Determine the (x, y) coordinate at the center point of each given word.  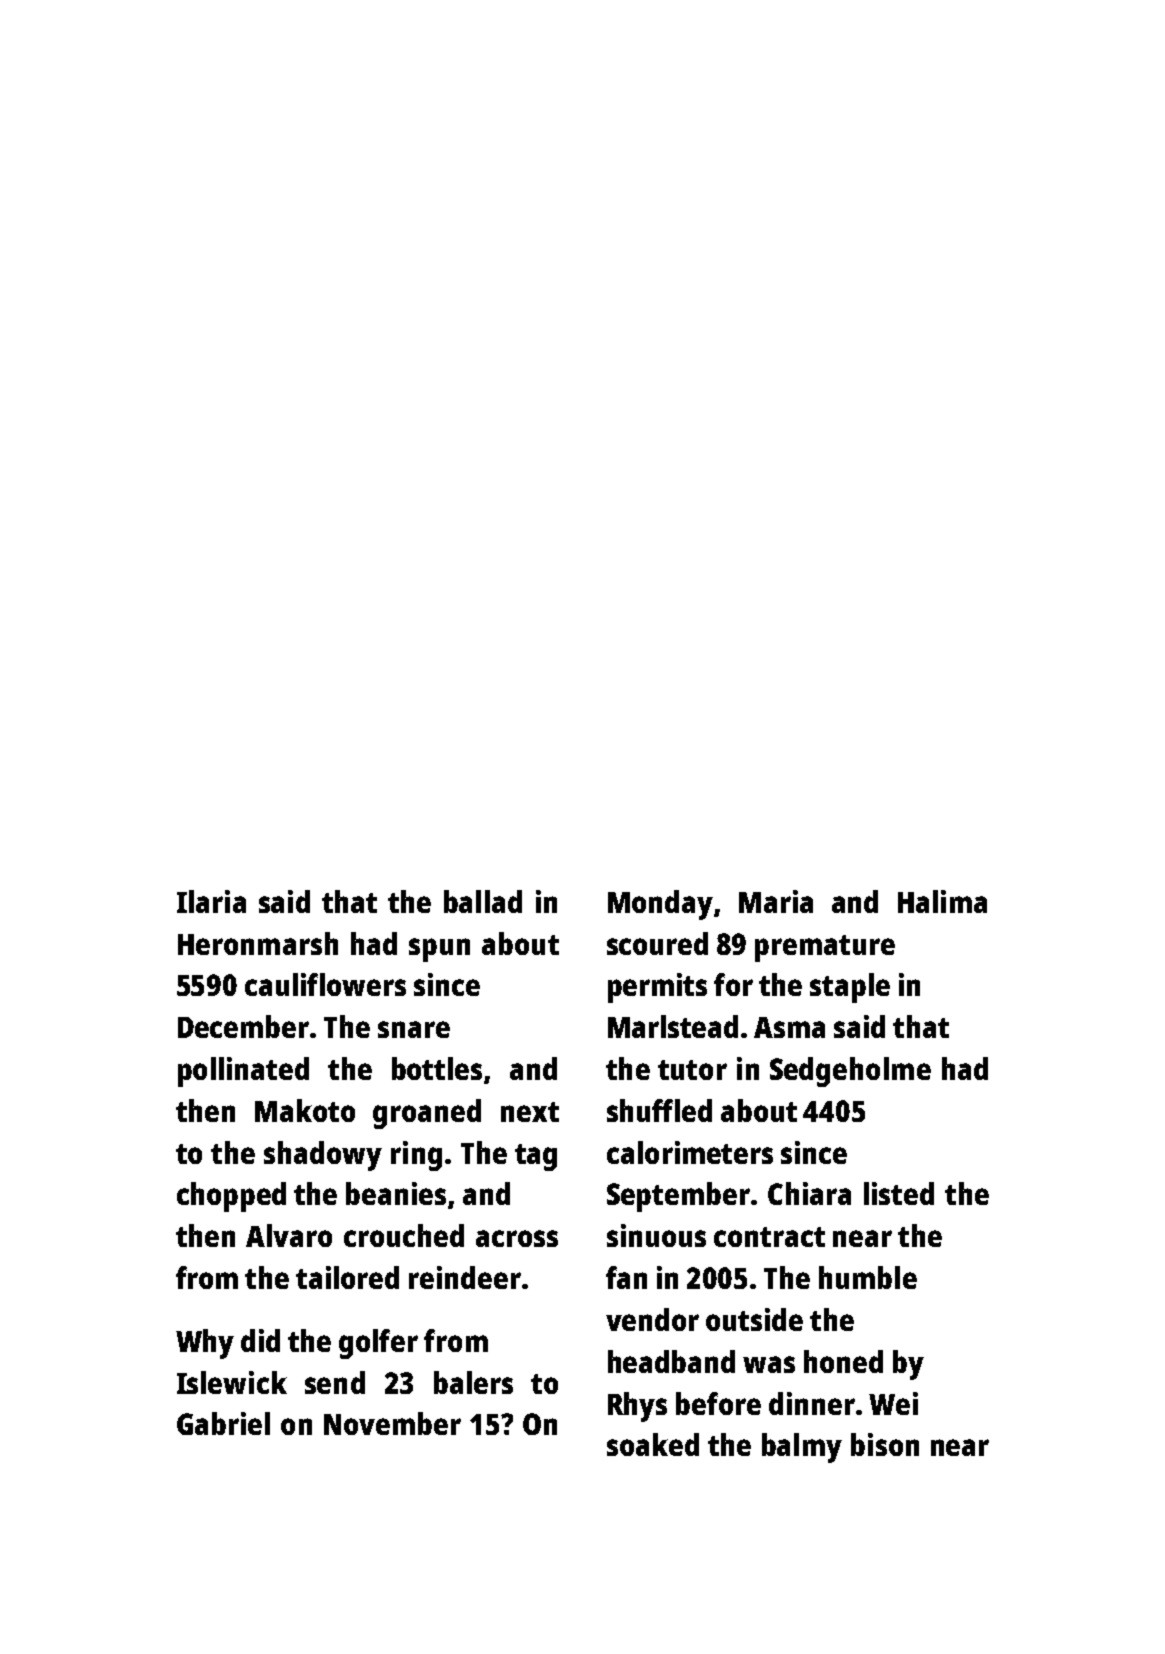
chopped (231, 1197)
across (517, 1238)
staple (850, 988)
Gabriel (223, 1423)
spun (439, 950)
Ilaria (211, 901)
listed (899, 1193)
